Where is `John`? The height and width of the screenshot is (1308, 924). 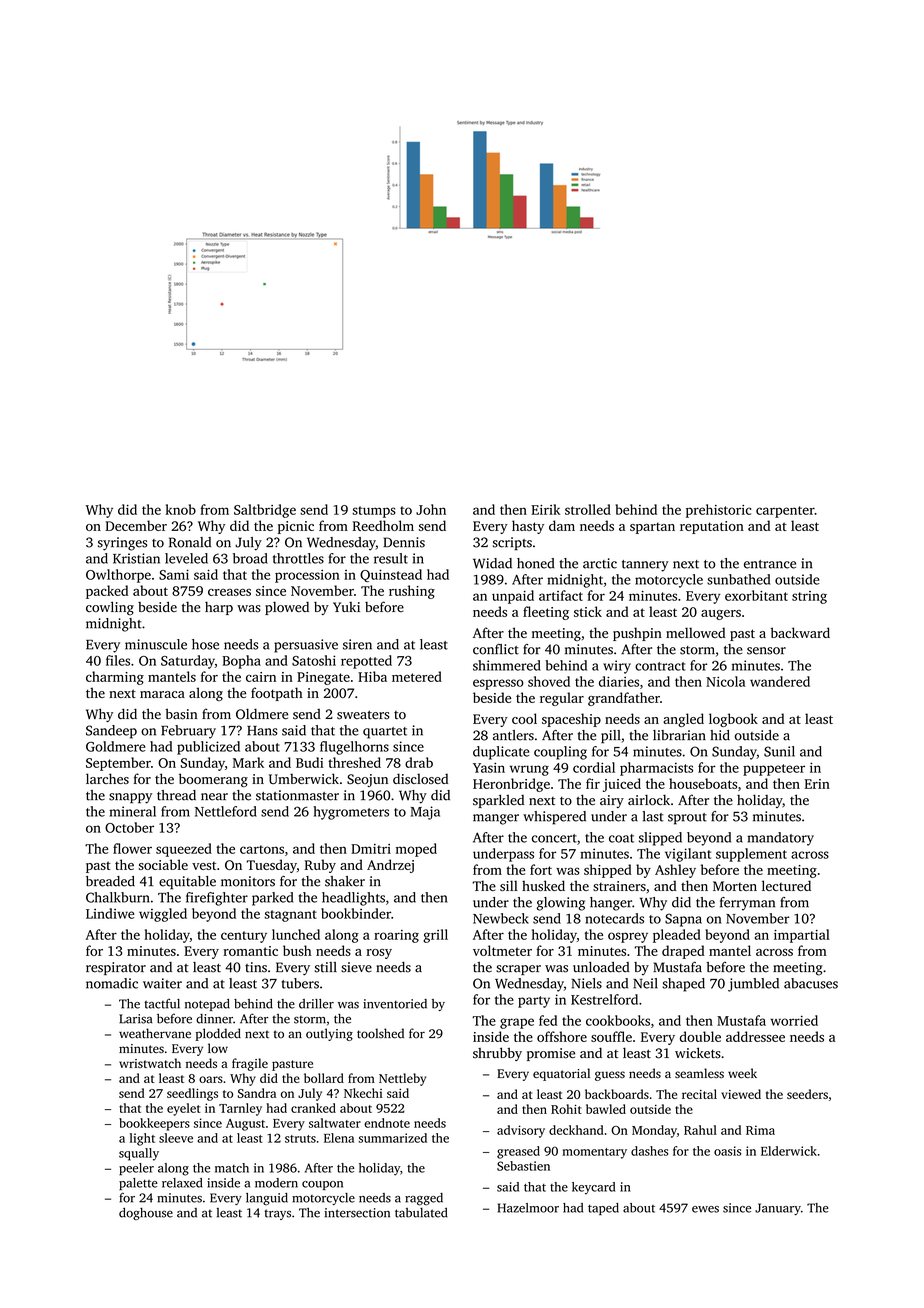
John is located at coordinates (431, 509).
